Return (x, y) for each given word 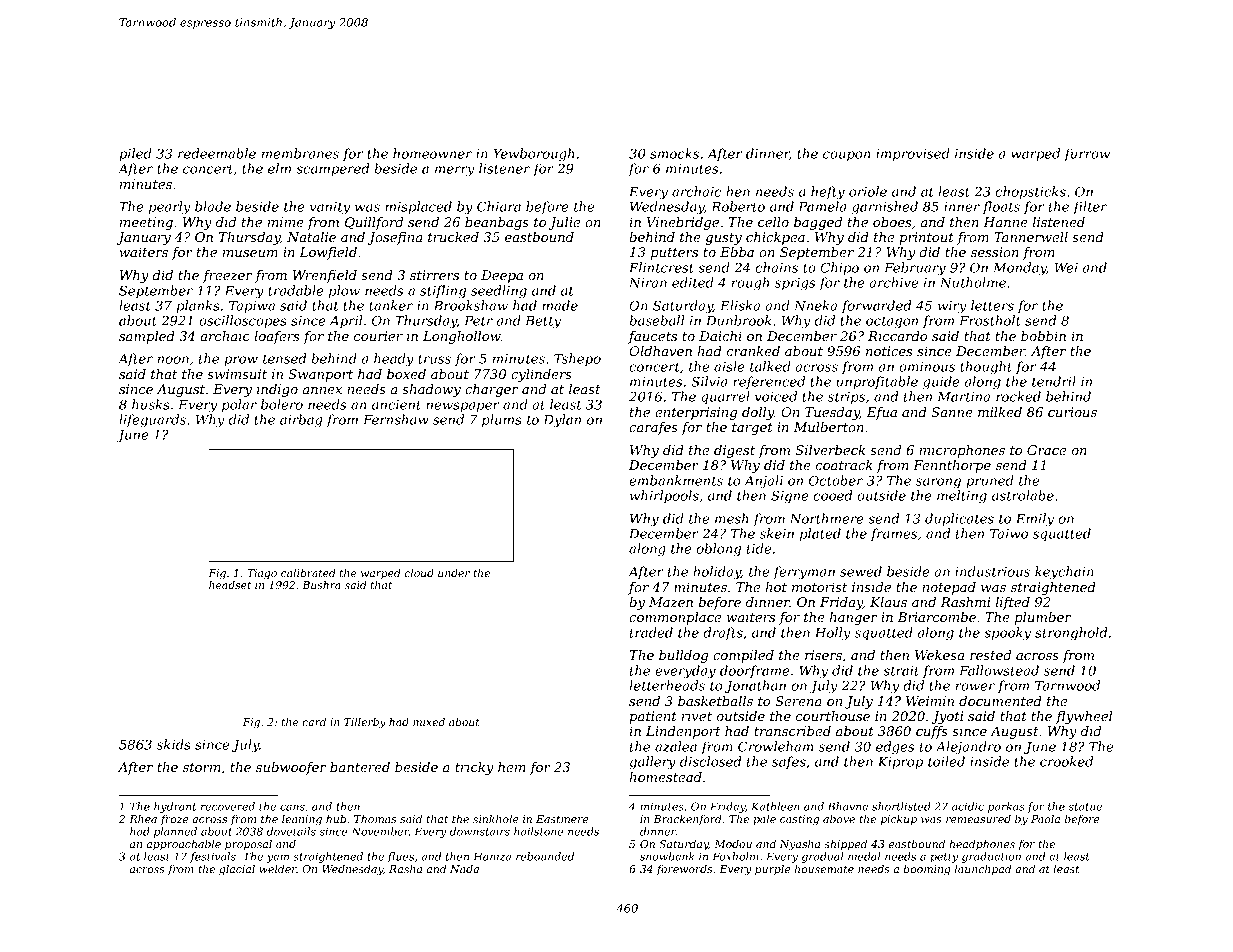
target (752, 429)
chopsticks (1031, 192)
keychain (1064, 573)
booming (927, 870)
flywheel (1084, 717)
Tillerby (365, 723)
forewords (684, 869)
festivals (213, 857)
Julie (564, 223)
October (836, 480)
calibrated (308, 573)
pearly (170, 208)
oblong (719, 550)
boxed (406, 374)
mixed (429, 722)
